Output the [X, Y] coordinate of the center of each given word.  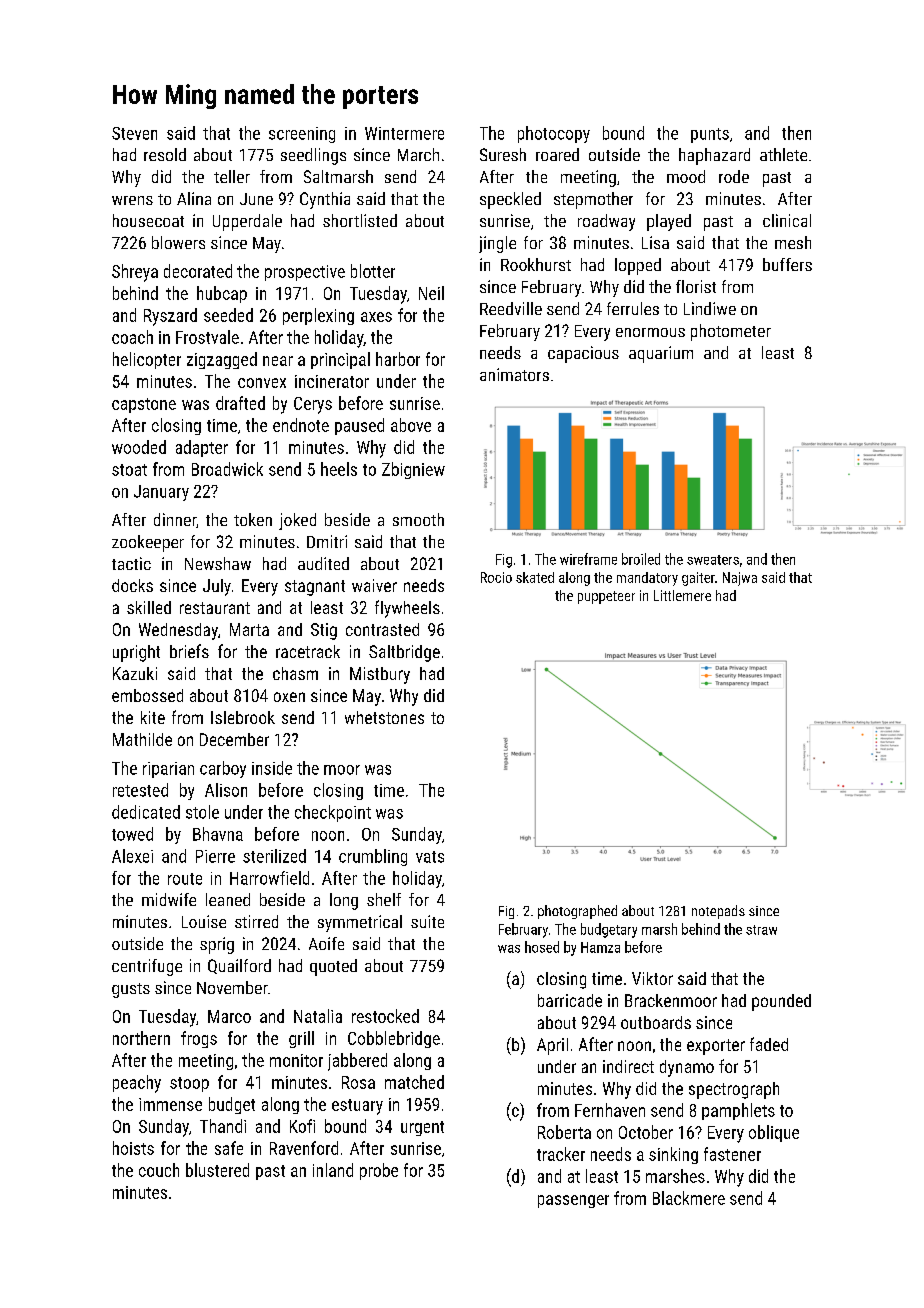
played [669, 222]
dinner [175, 519]
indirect [628, 1066]
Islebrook [243, 717]
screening [302, 135]
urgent [422, 1128]
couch [159, 1170]
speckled [510, 200]
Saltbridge [404, 653]
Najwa [740, 579]
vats [430, 857]
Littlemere [682, 595]
